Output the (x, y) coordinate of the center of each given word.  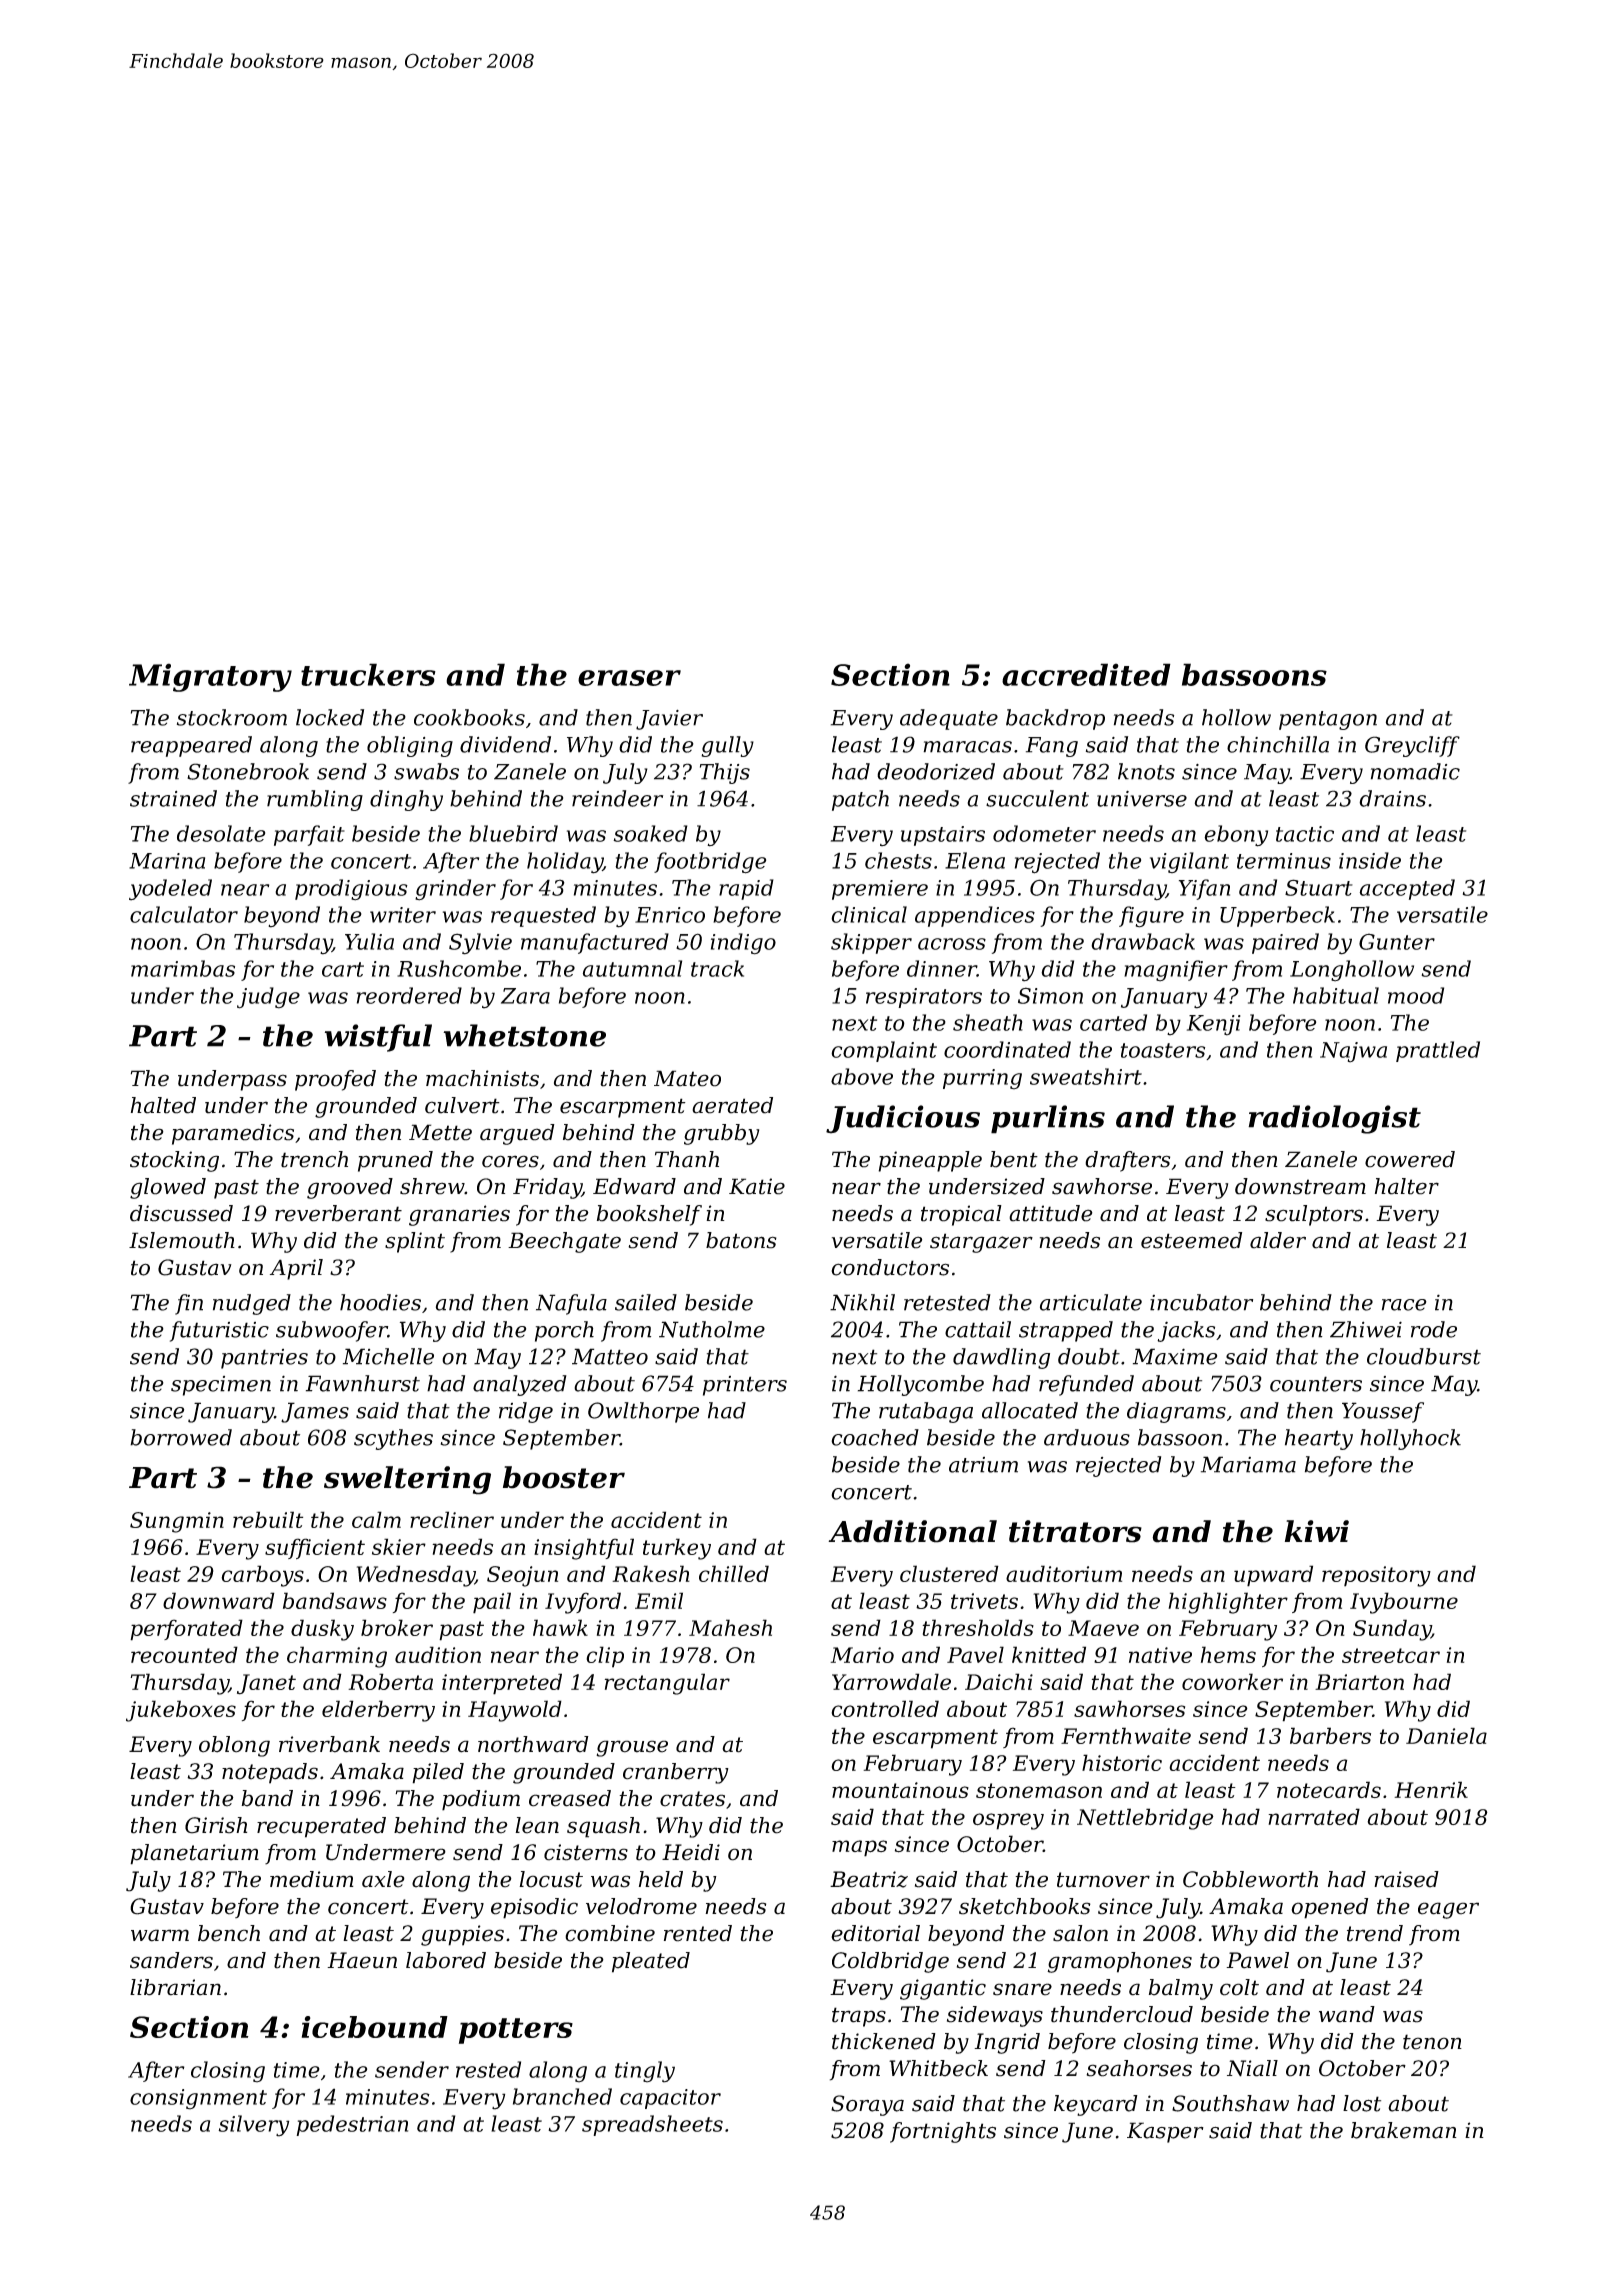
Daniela (1446, 1735)
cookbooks (469, 717)
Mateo (687, 1078)
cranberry (676, 1773)
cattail (978, 1329)
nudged (252, 1304)
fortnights (943, 2132)
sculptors (1314, 1215)
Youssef (1383, 1412)
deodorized (936, 771)
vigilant (1189, 862)
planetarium (194, 1854)
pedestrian (352, 2125)
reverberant (338, 1213)
